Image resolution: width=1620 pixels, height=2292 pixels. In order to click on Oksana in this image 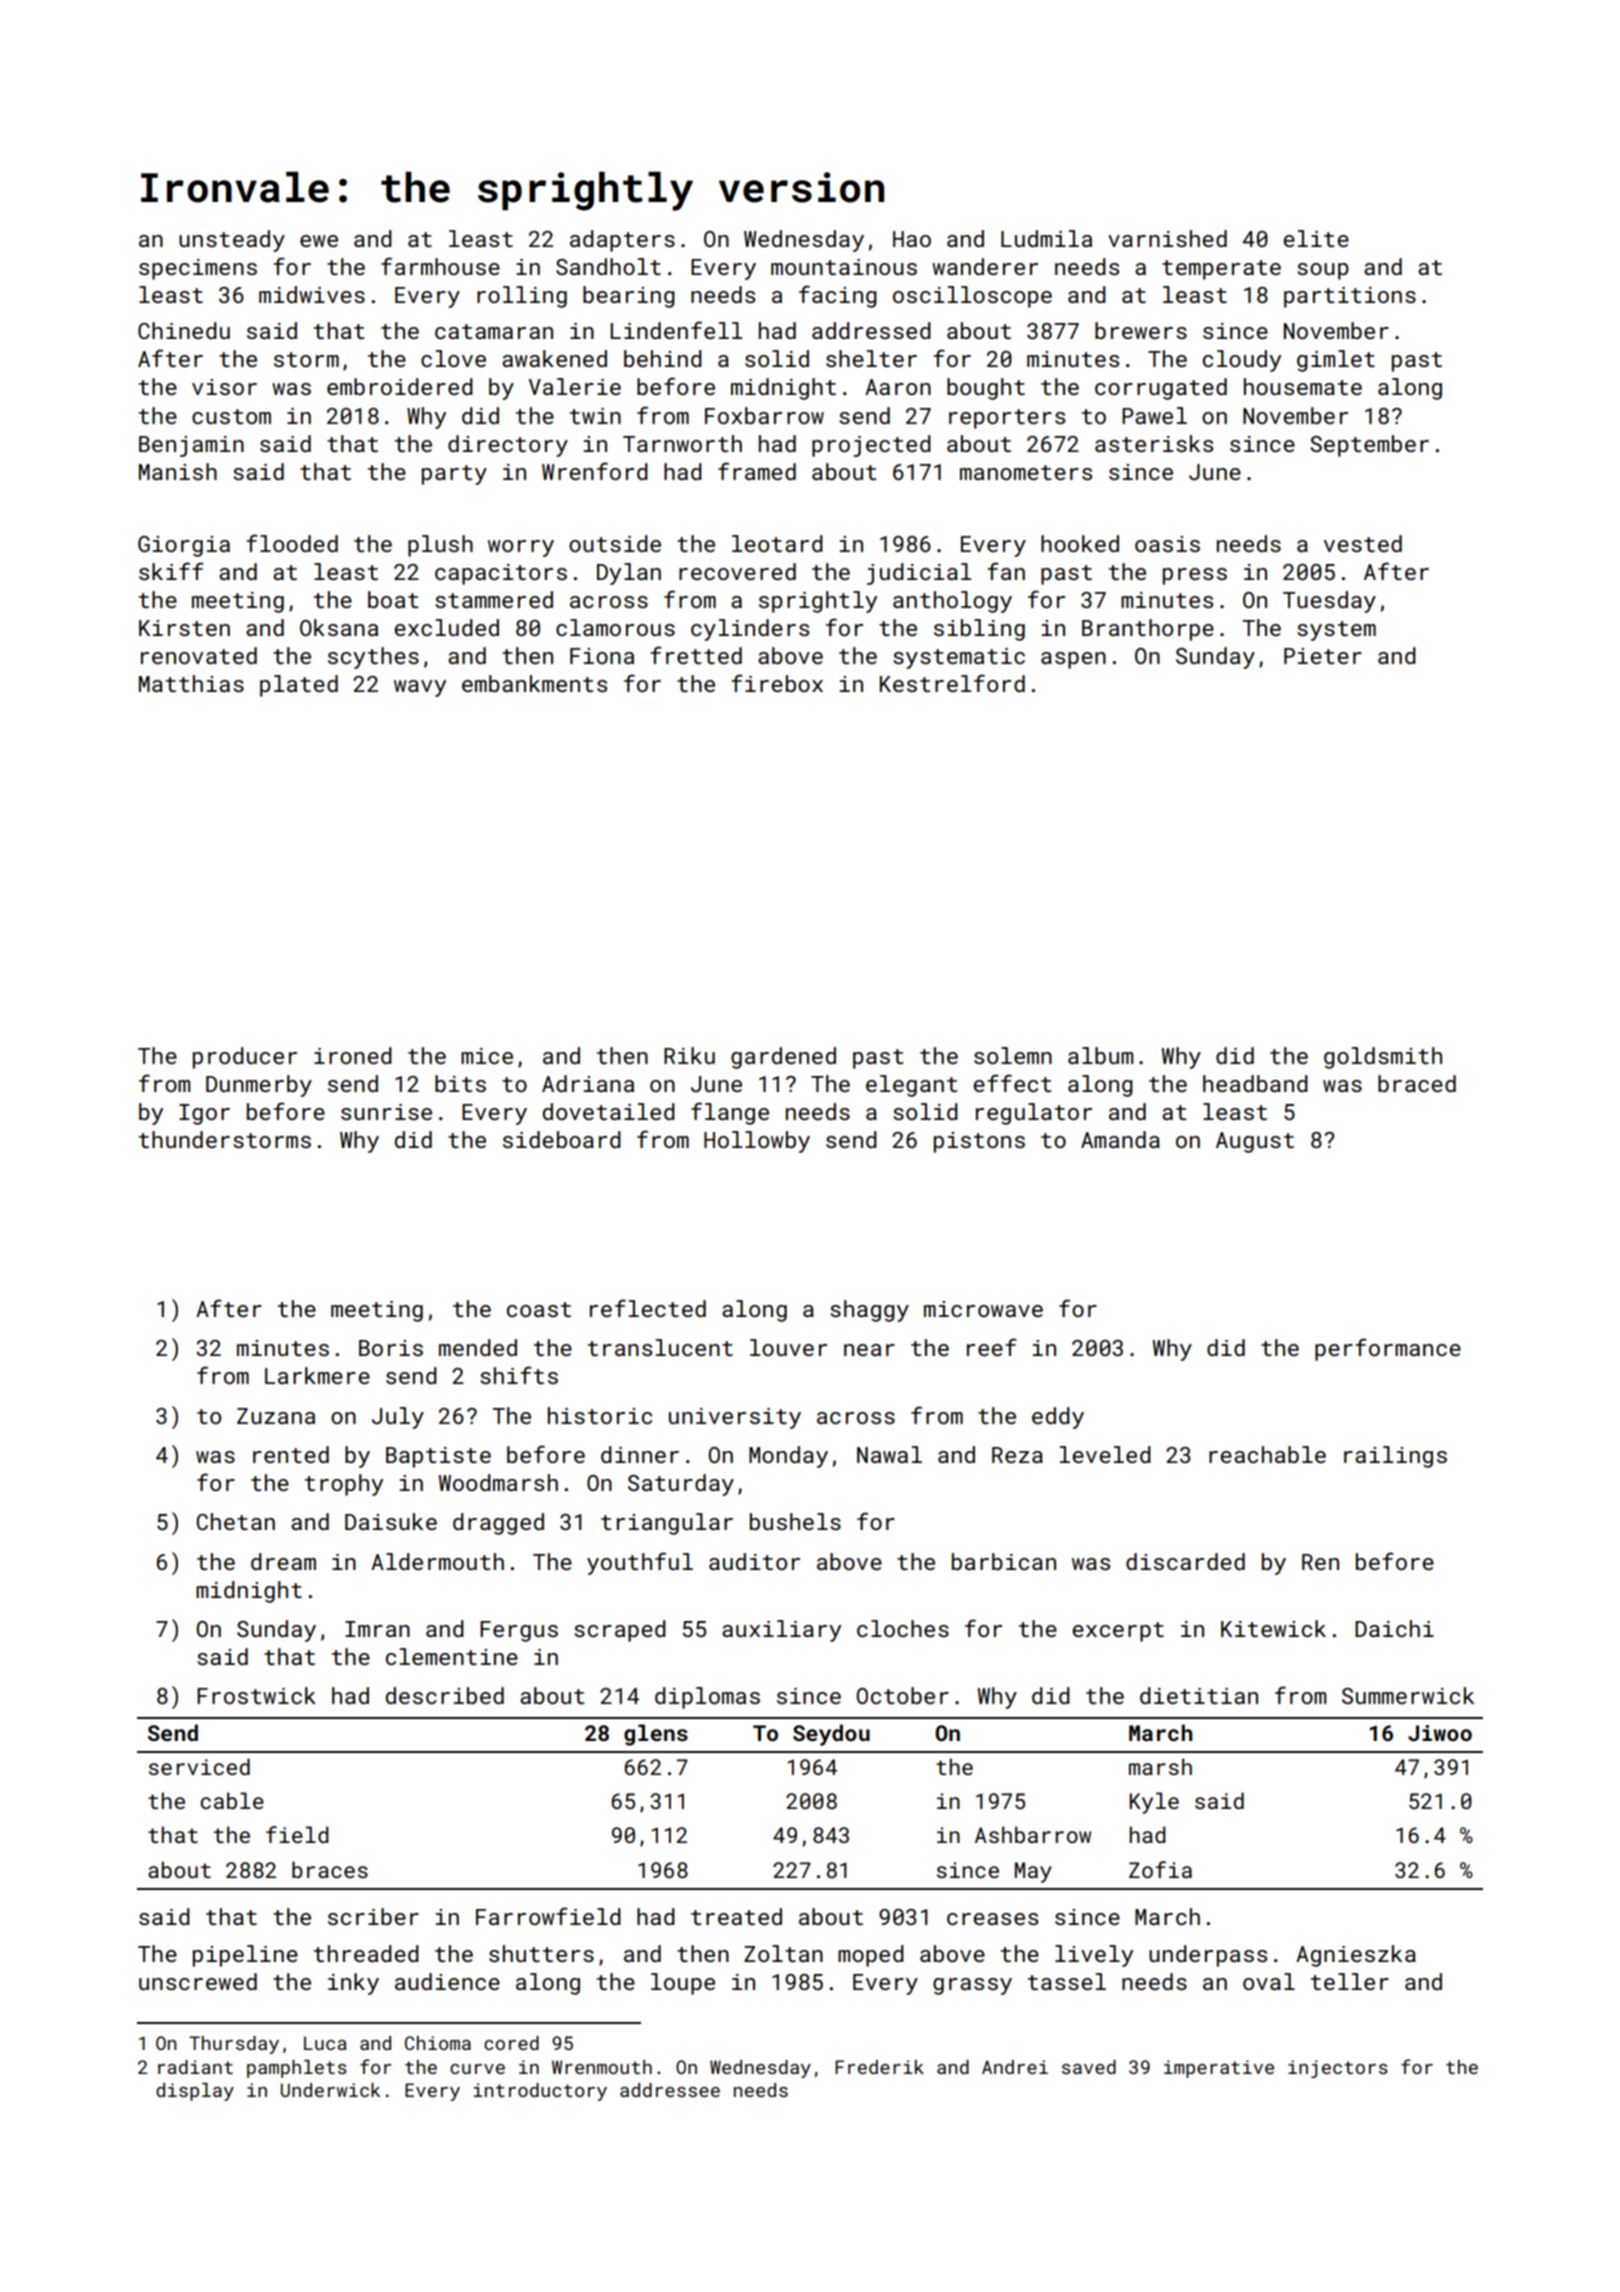, I will do `click(339, 627)`.
